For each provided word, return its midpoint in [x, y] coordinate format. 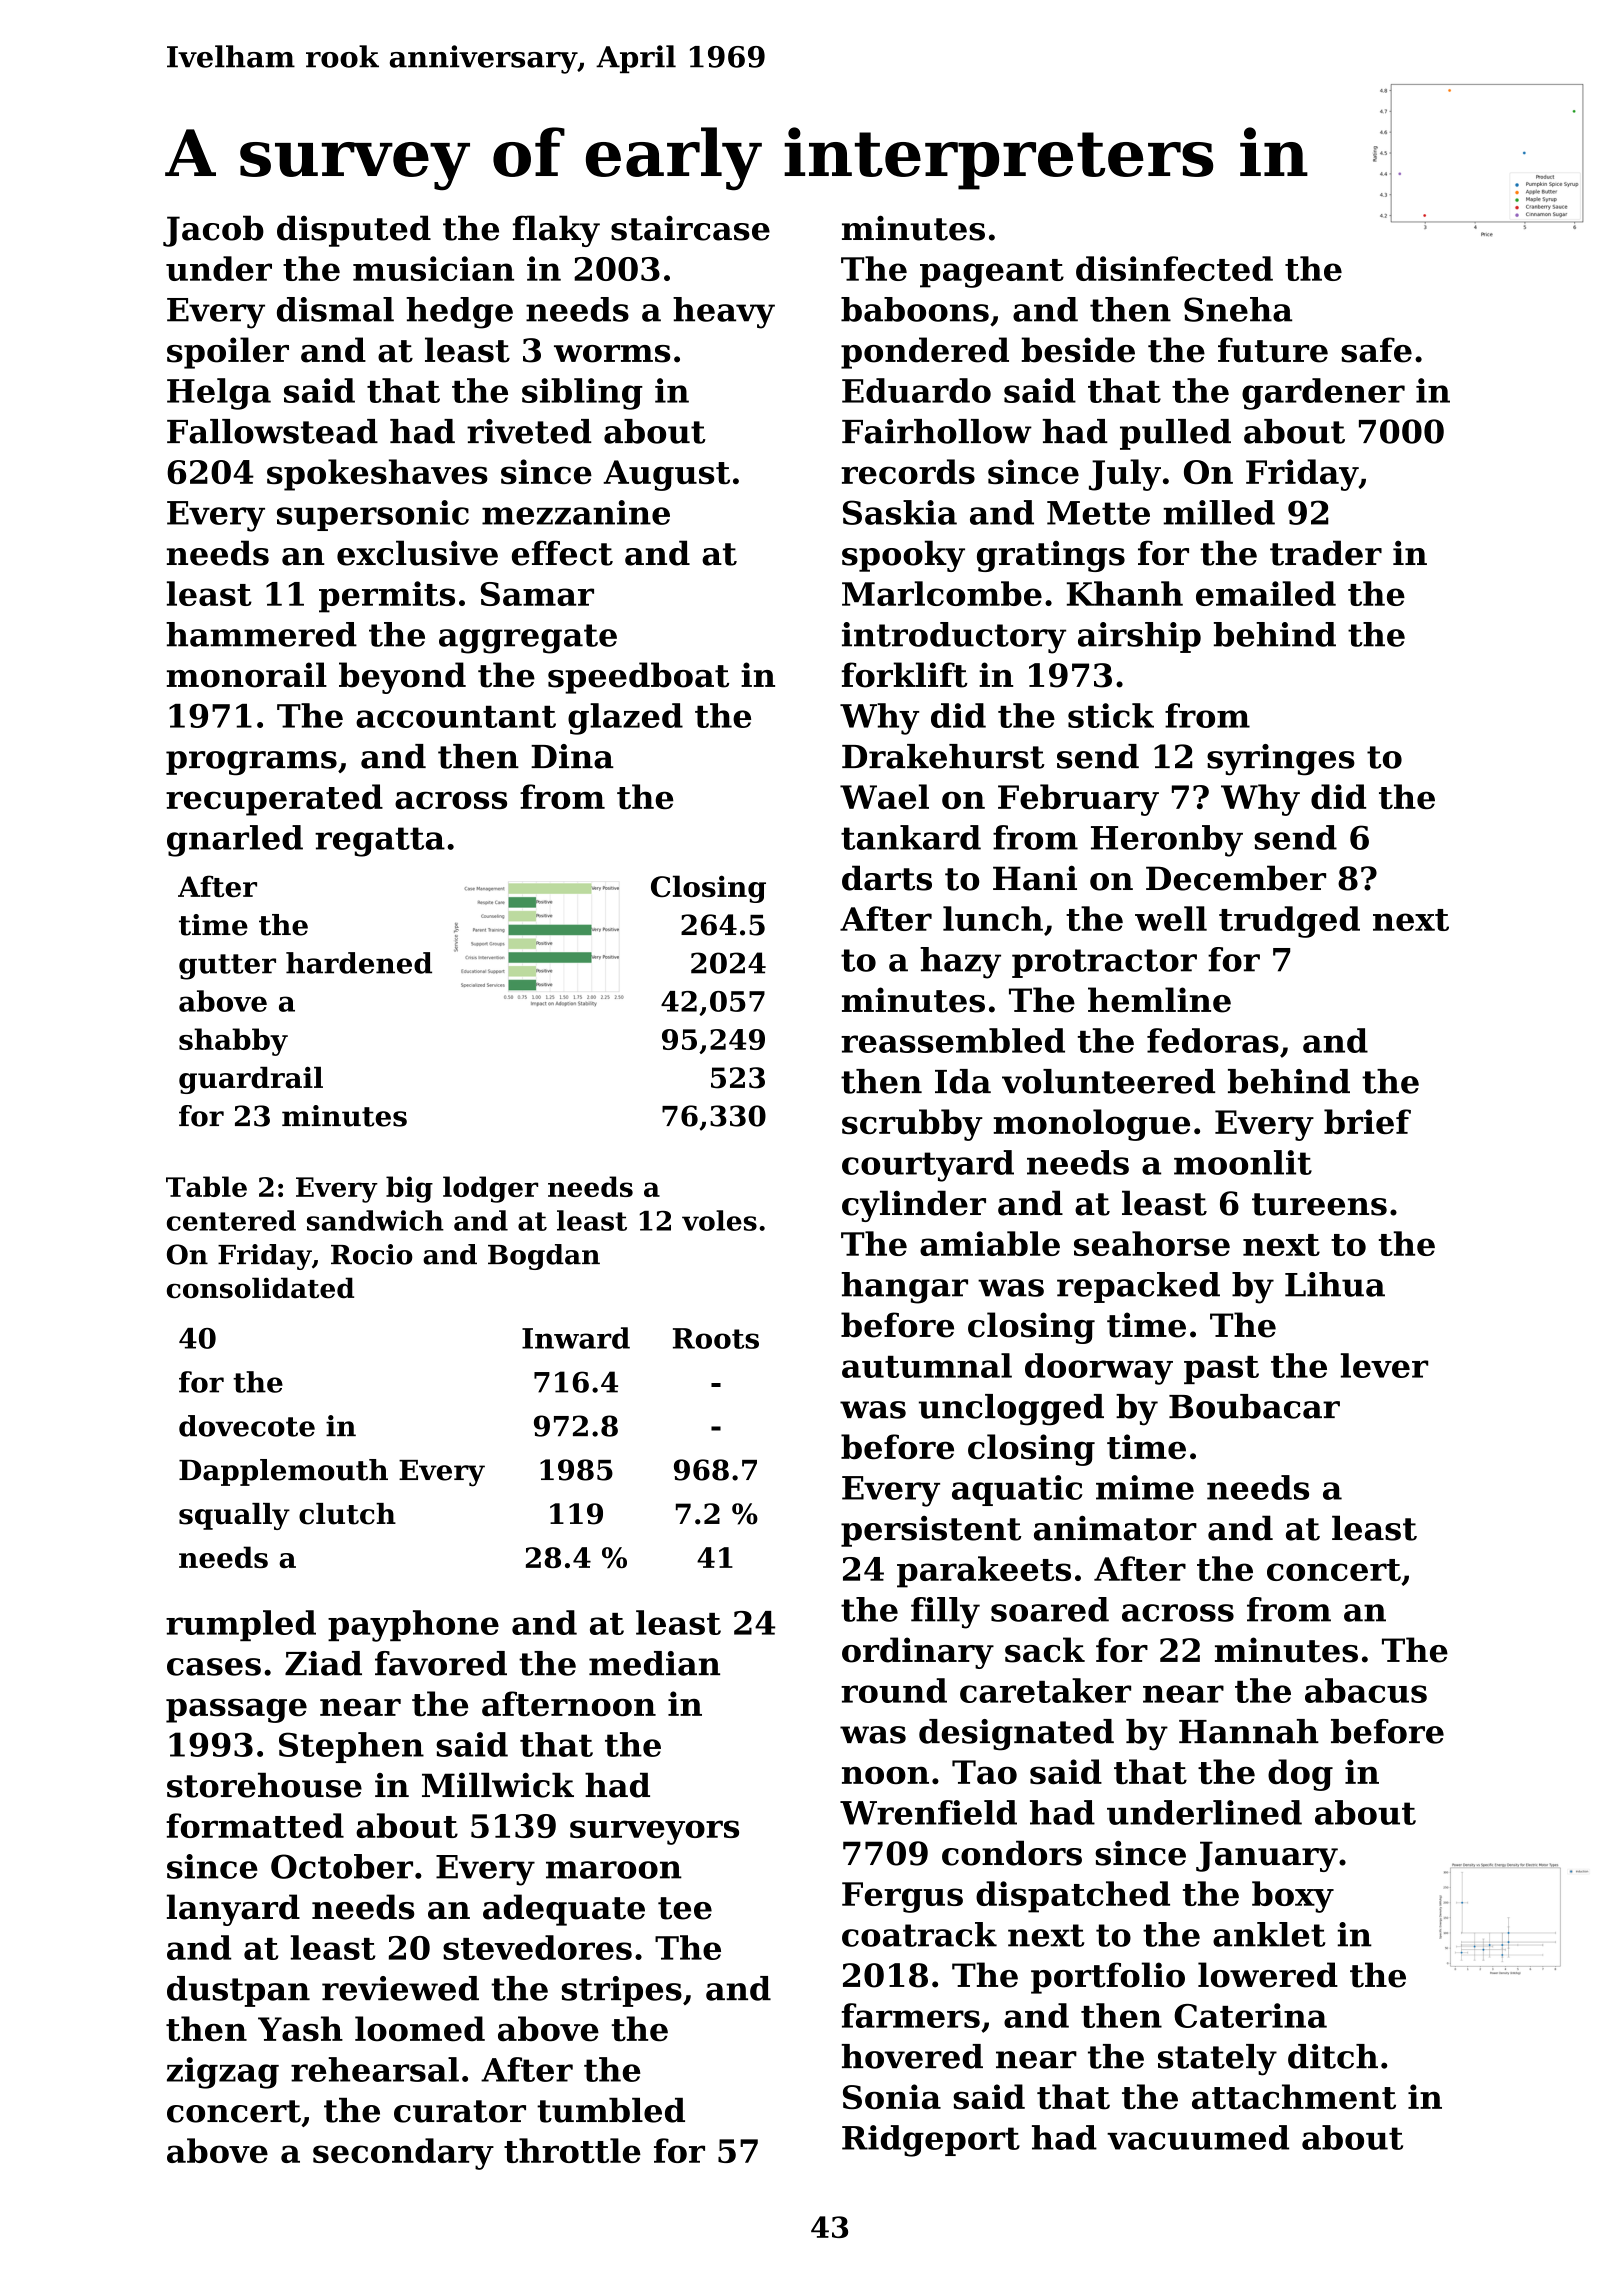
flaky [556, 231]
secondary [403, 2154]
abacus [1366, 1690]
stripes [622, 1991]
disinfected [1174, 268]
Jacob [213, 231]
